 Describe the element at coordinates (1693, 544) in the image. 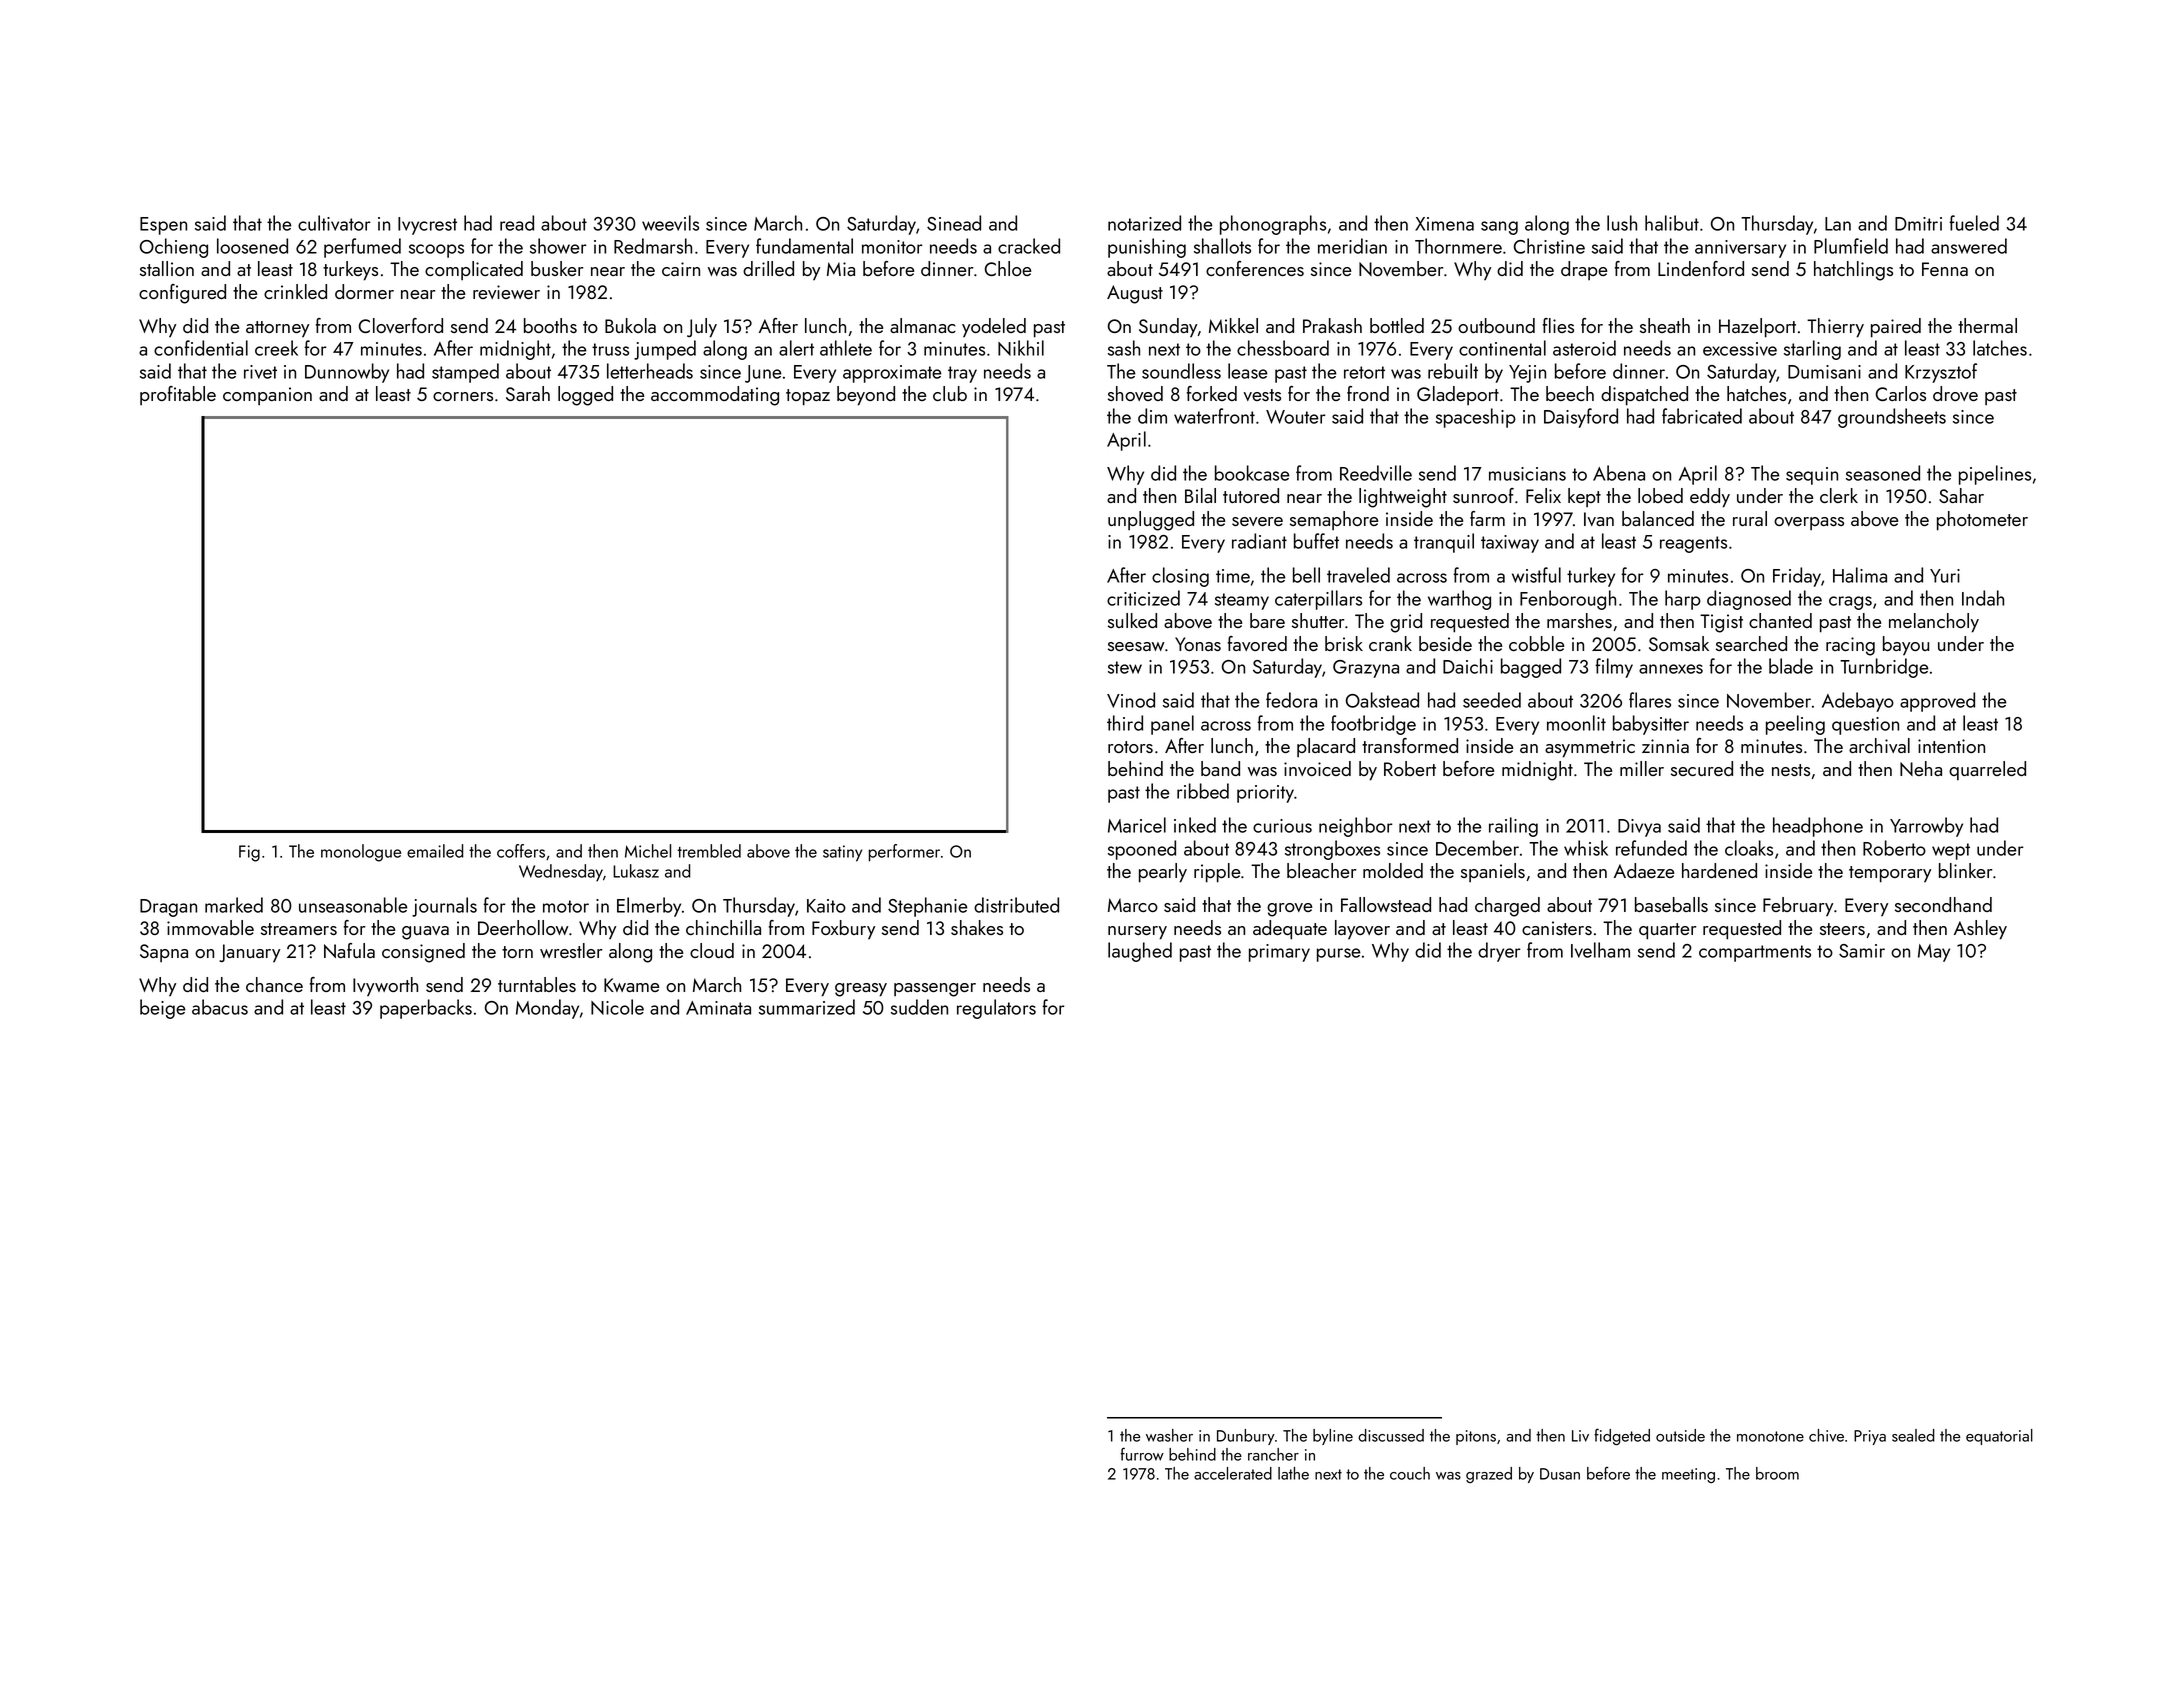

I see `reagents` at that location.
